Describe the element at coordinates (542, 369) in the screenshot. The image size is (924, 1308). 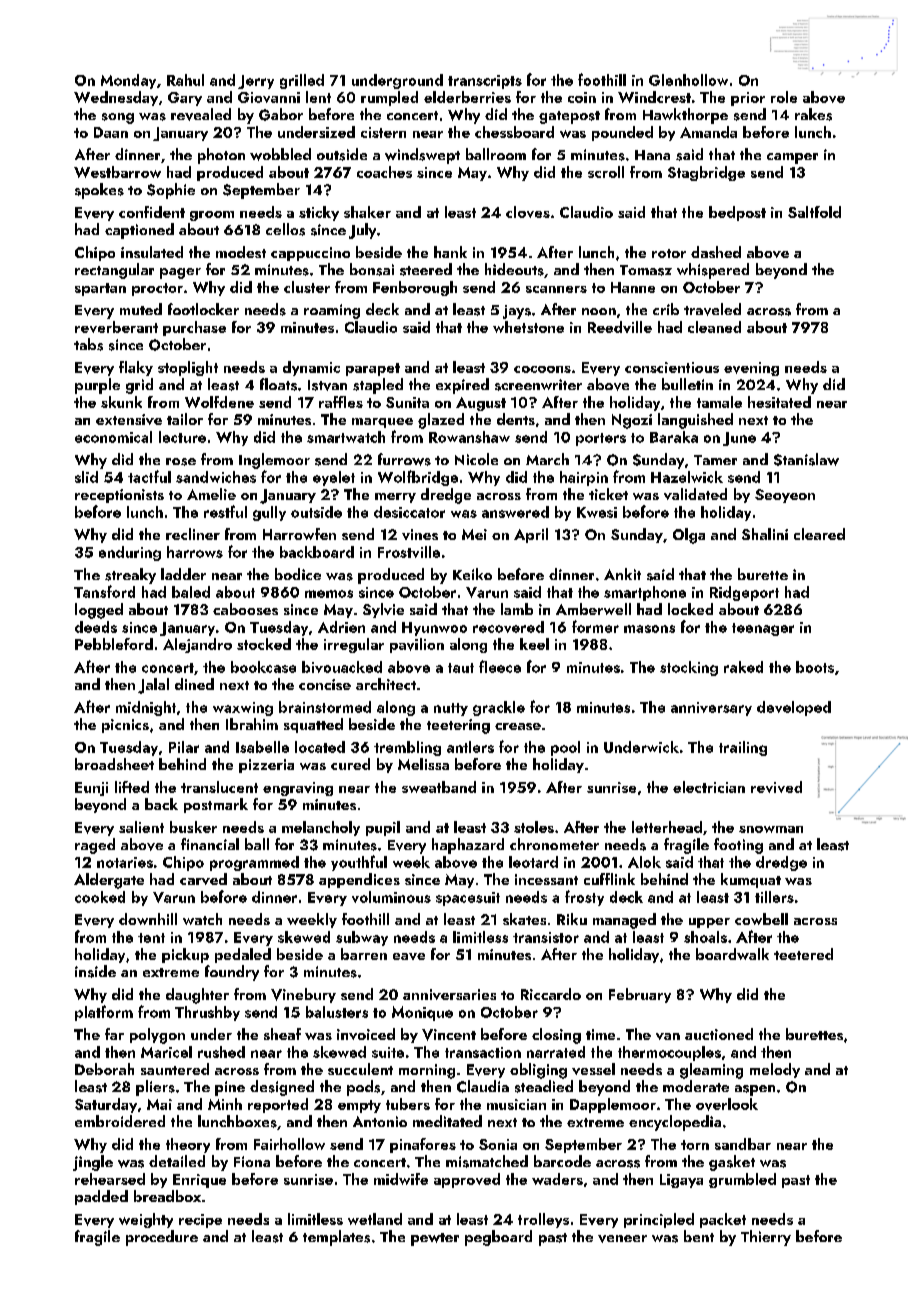
I see `cocoons` at that location.
